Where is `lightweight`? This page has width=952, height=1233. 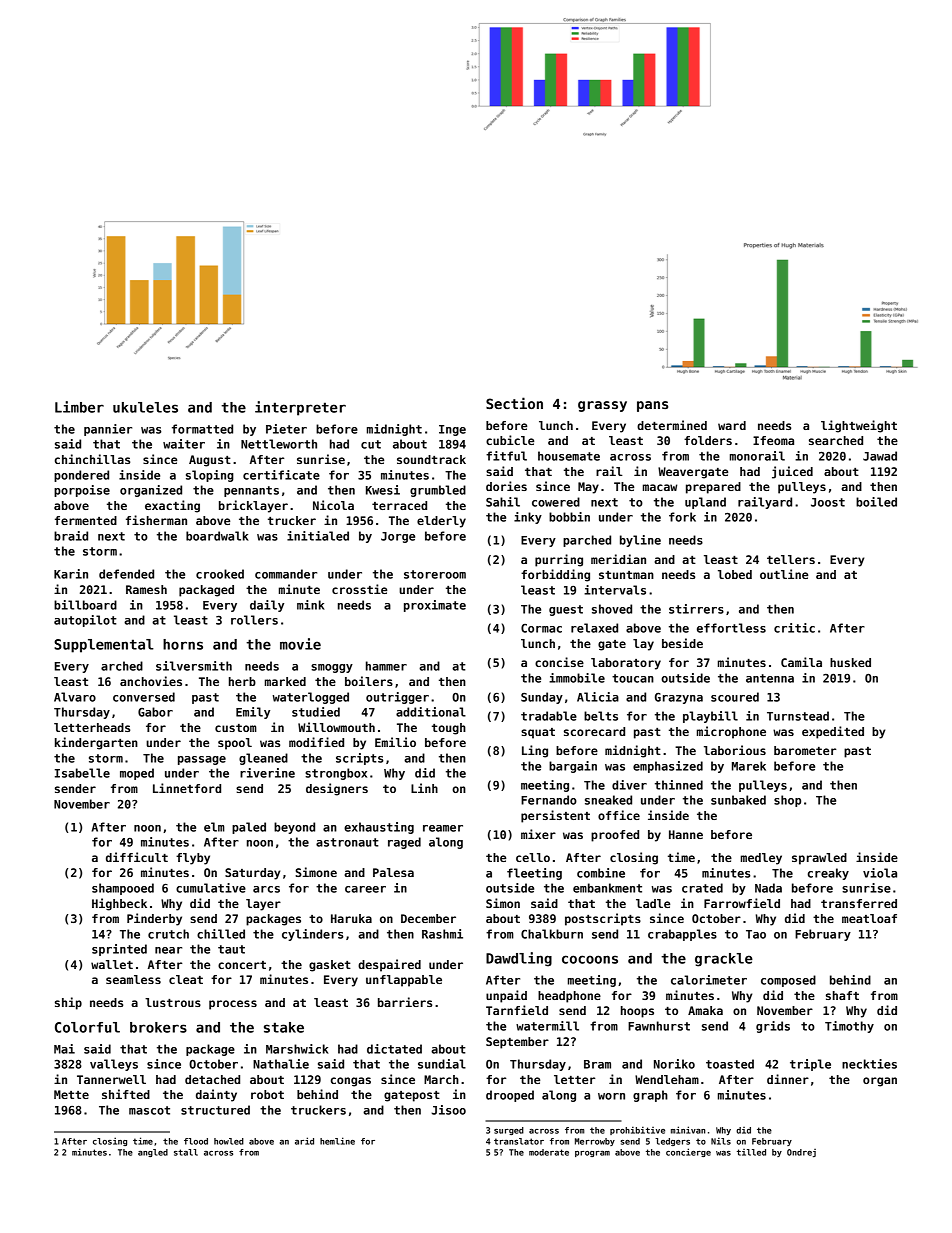 lightweight is located at coordinates (859, 426).
